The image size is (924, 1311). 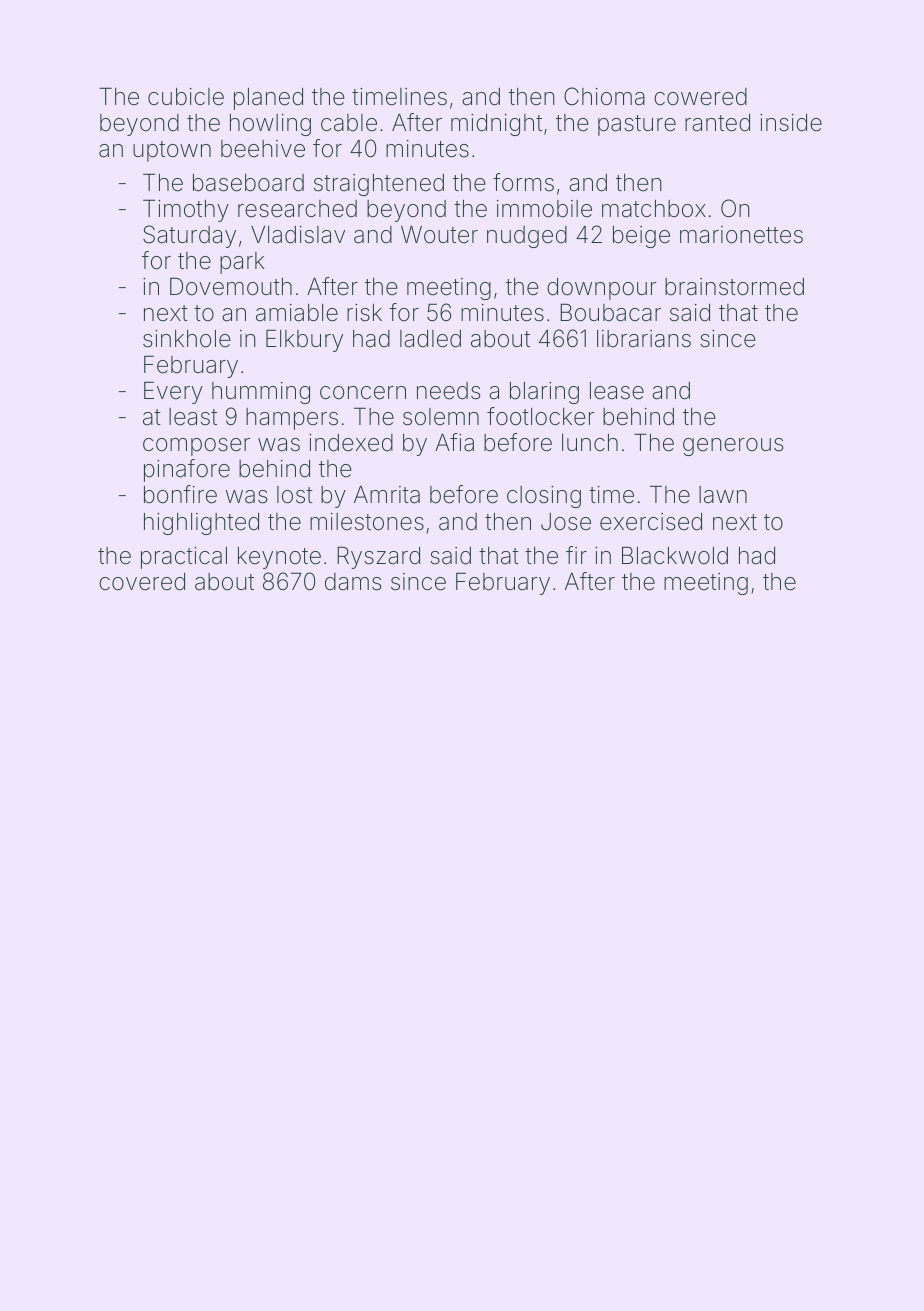 What do you see at coordinates (566, 522) in the page?
I see `Jose` at bounding box center [566, 522].
